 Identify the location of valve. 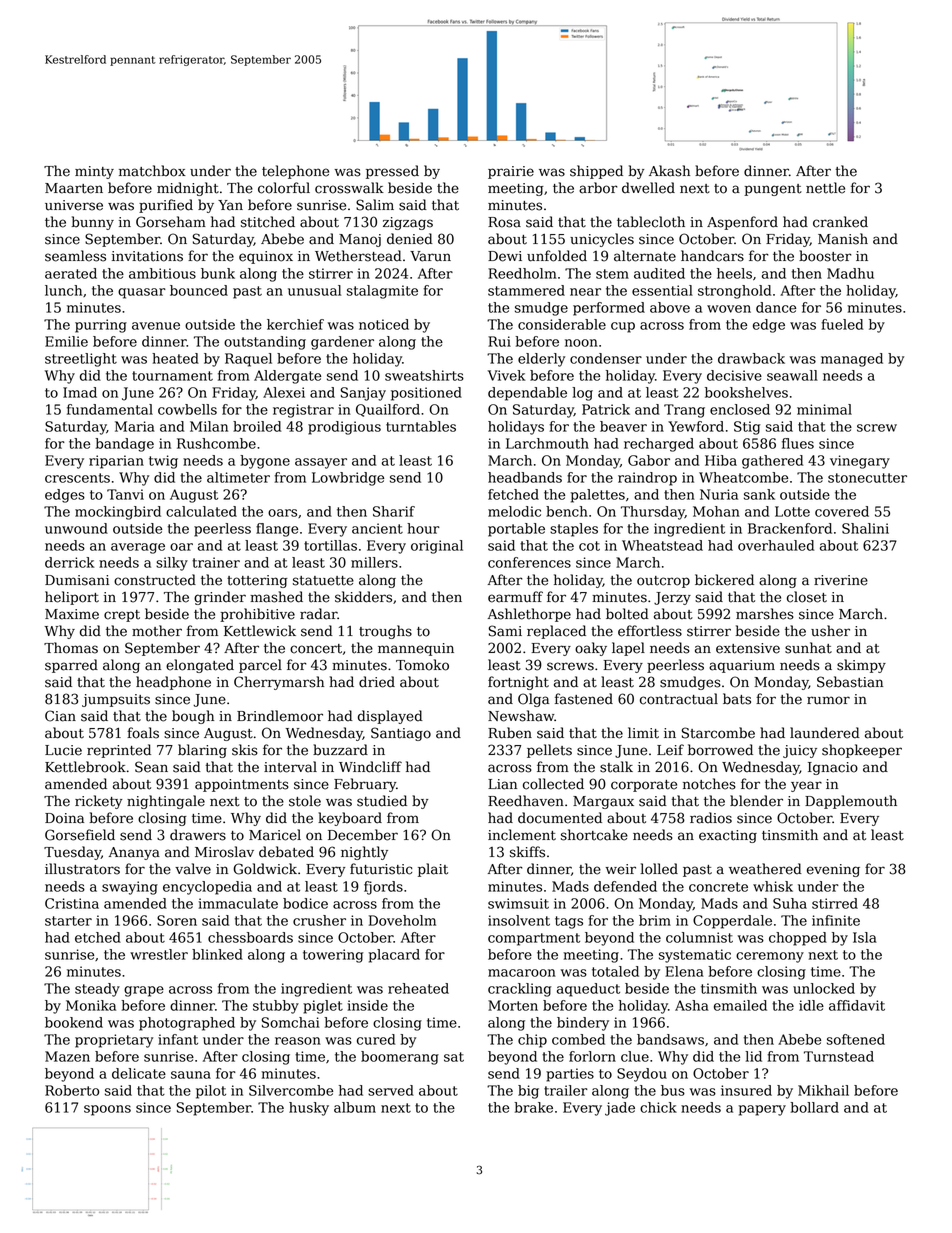
(193, 869).
